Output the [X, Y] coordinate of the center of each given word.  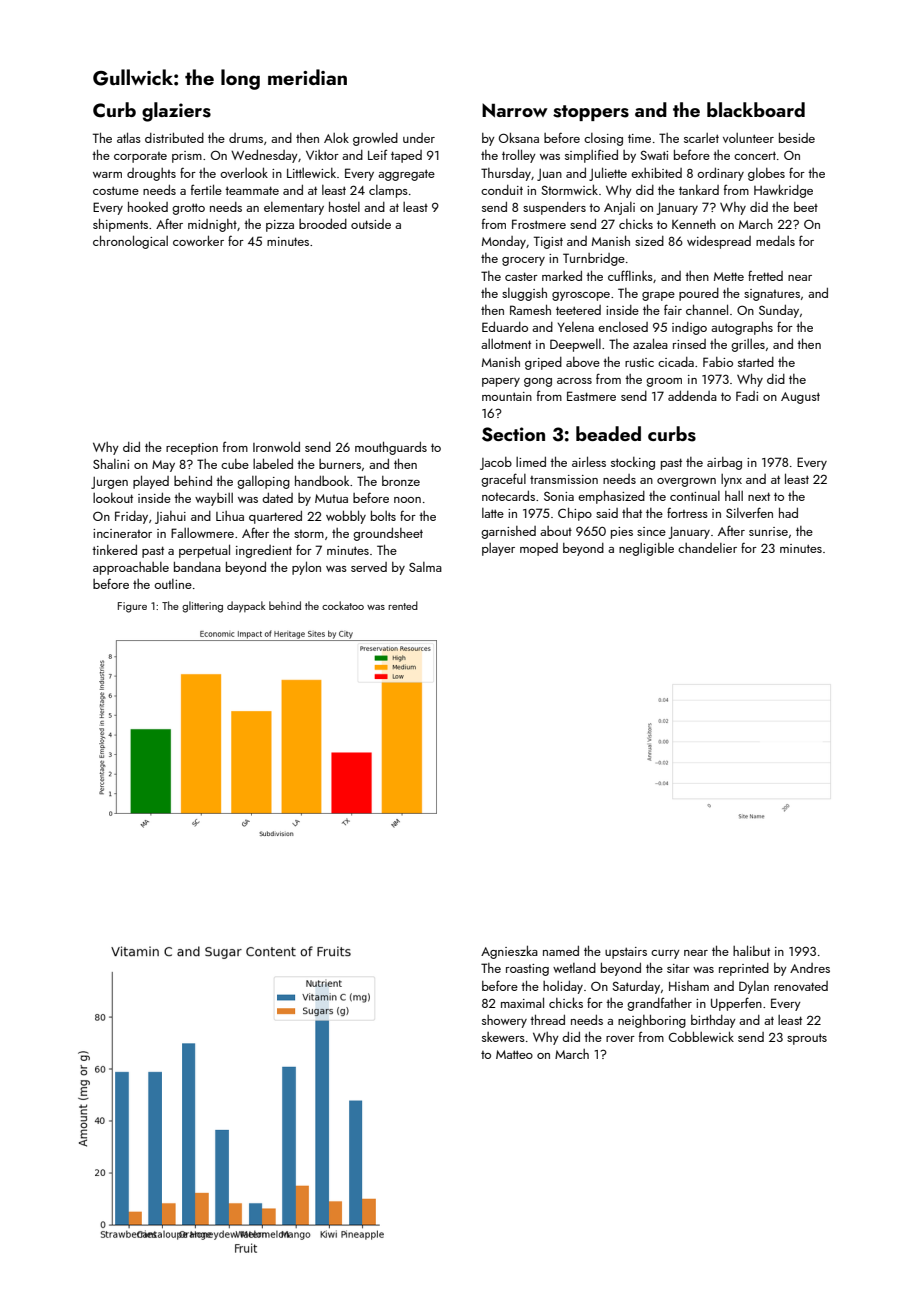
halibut [751, 950]
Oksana [519, 137]
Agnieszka [509, 952]
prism [187, 157]
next [759, 496]
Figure [132, 607]
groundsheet [388, 534]
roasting [527, 970]
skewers [503, 1037]
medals [775, 241]
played [151, 482]
